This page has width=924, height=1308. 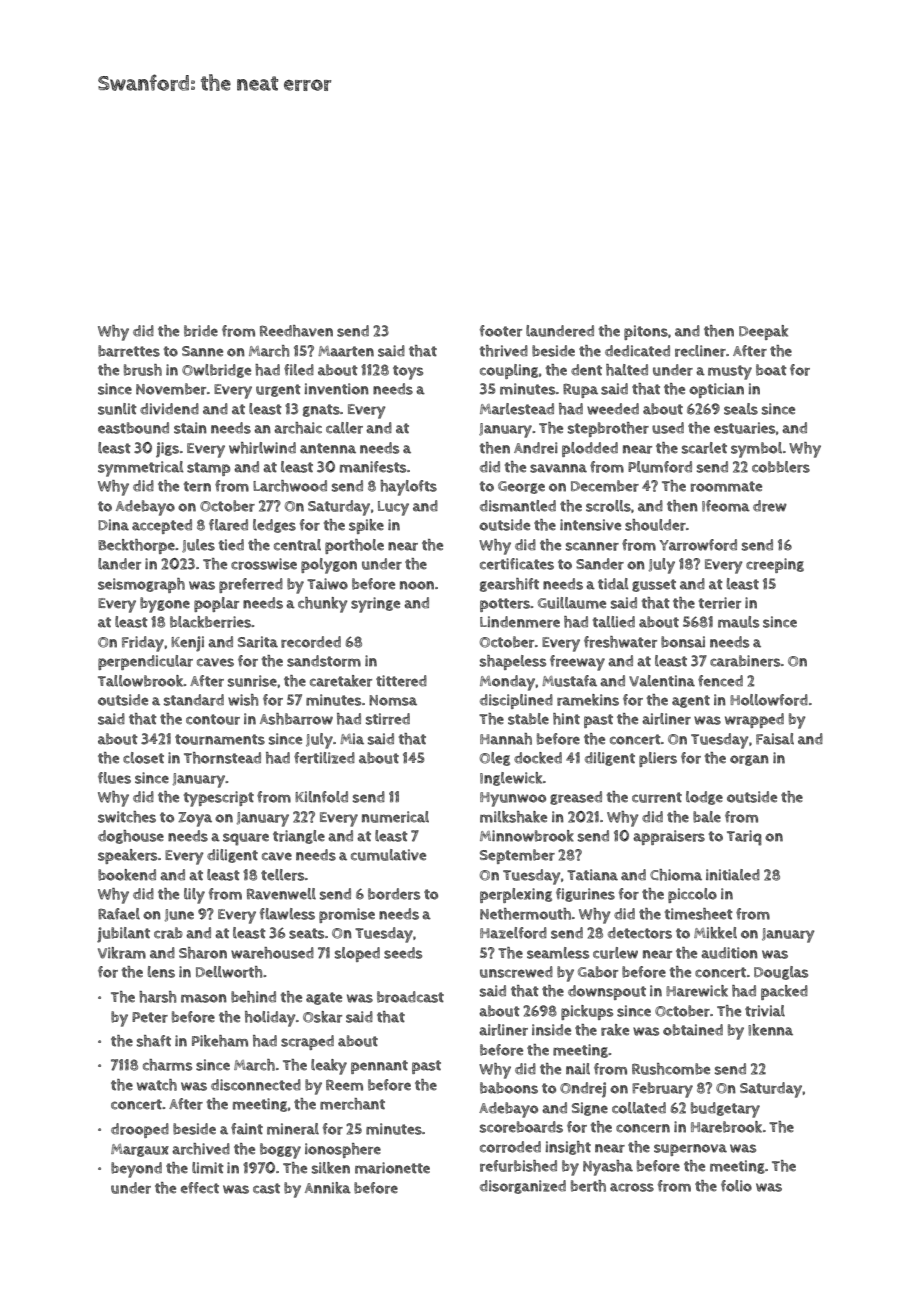 I want to click on sandstorm, so click(x=324, y=661).
